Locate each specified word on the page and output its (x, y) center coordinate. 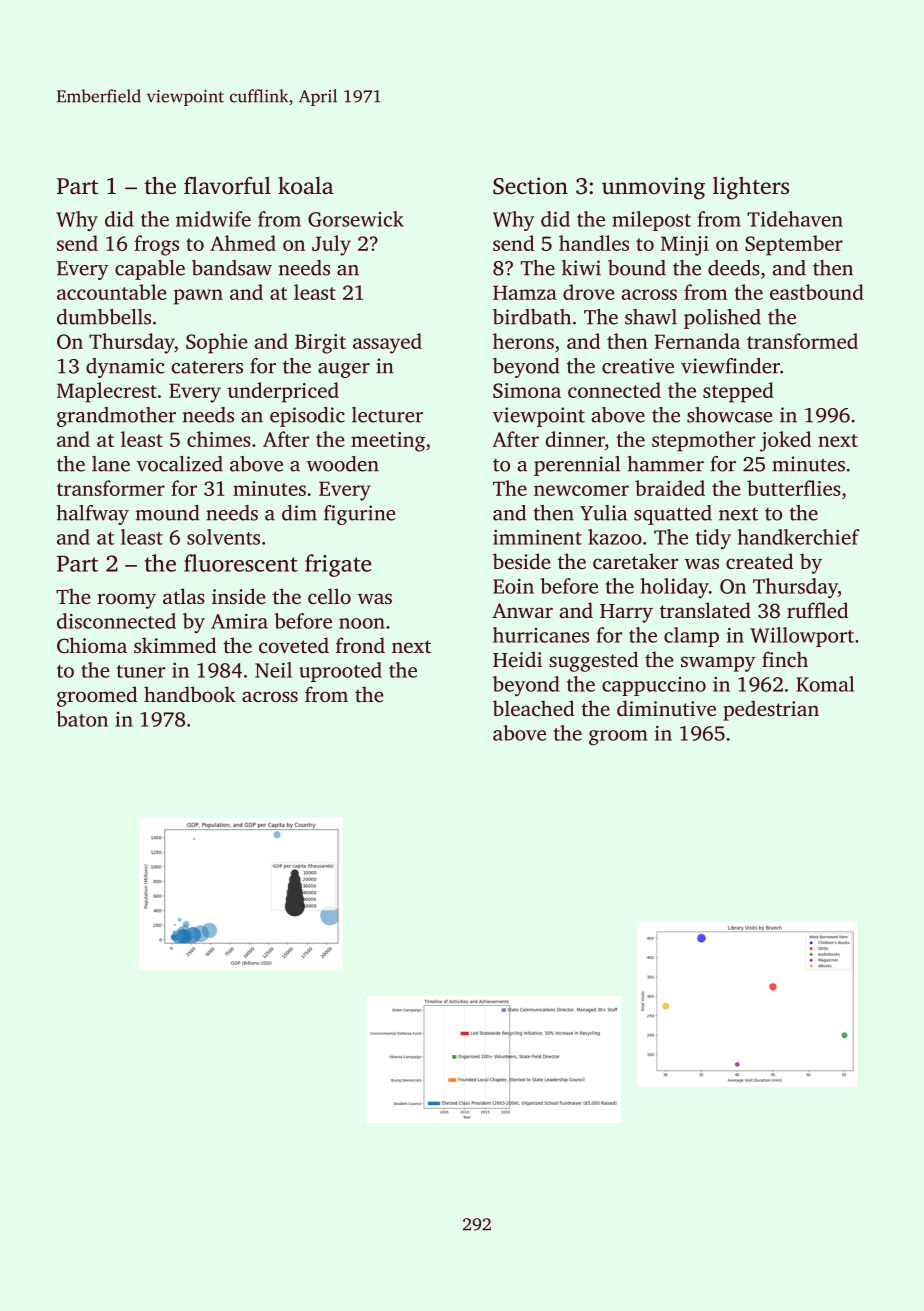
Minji (685, 246)
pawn (198, 297)
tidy (713, 539)
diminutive (666, 708)
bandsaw (232, 268)
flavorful (227, 186)
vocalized (180, 464)
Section (530, 186)
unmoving (653, 188)
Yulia (603, 513)
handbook (190, 694)
